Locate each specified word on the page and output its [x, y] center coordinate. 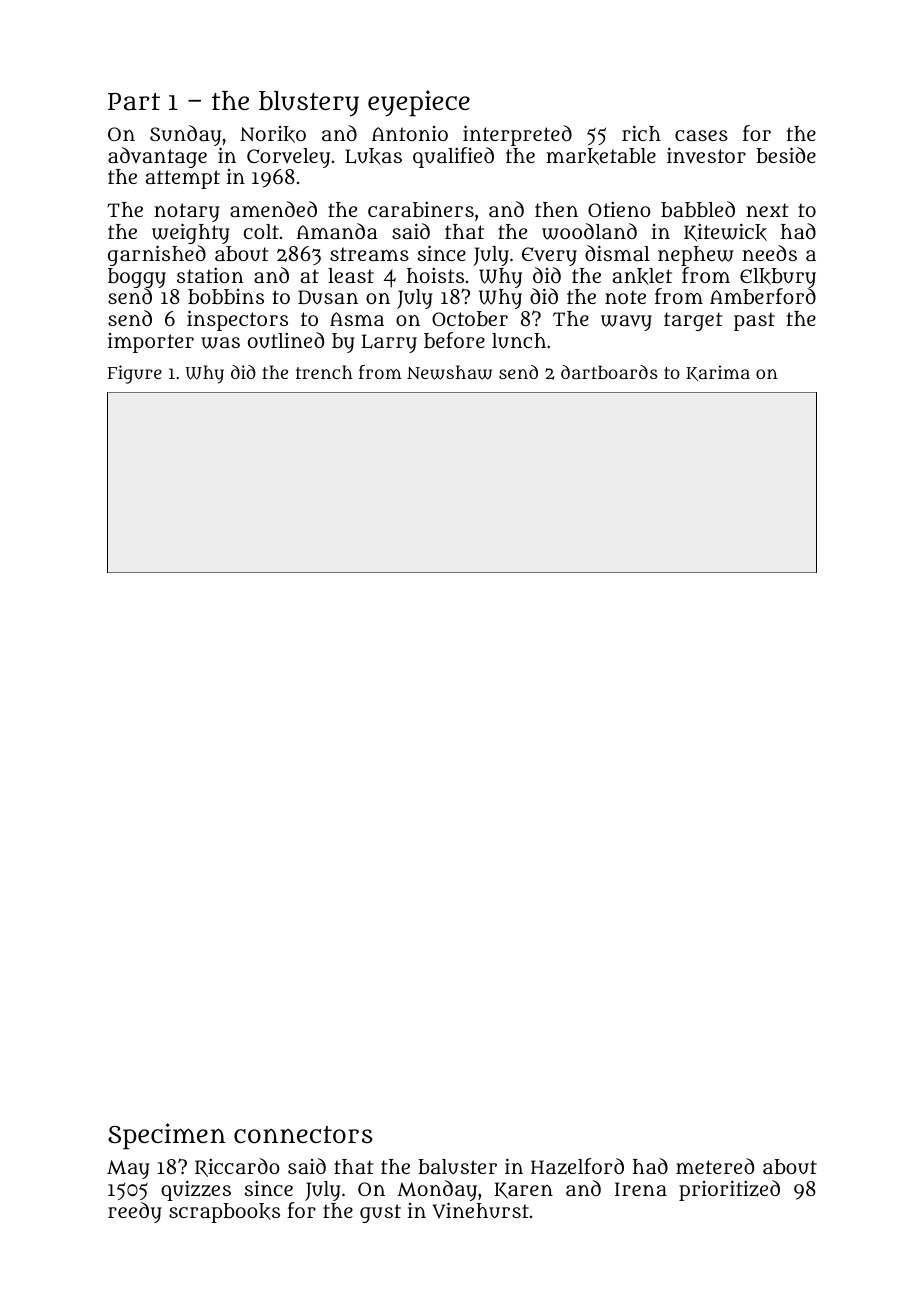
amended [273, 209]
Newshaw [449, 372]
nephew [696, 256]
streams [369, 254]
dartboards [609, 372]
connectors [303, 1134]
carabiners [421, 209]
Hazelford [577, 1166]
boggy [137, 278]
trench [324, 372]
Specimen [167, 1136]
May [128, 1169]
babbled [698, 209]
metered [715, 1166]
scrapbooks [224, 1213]
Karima [718, 373]
